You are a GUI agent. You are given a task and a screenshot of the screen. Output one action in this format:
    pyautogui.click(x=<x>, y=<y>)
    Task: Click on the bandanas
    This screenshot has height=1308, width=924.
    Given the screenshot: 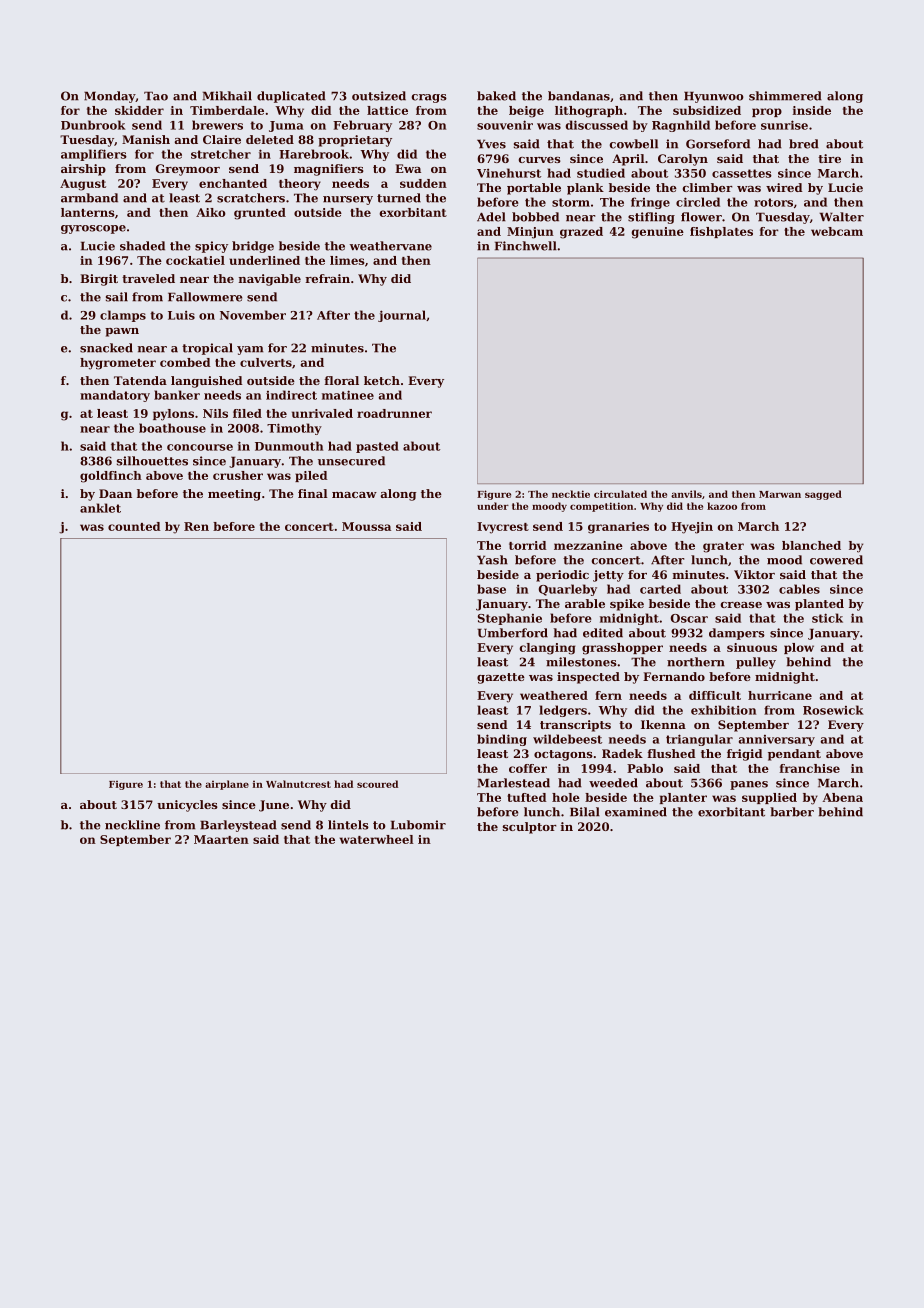 What is the action you would take?
    pyautogui.click(x=579, y=96)
